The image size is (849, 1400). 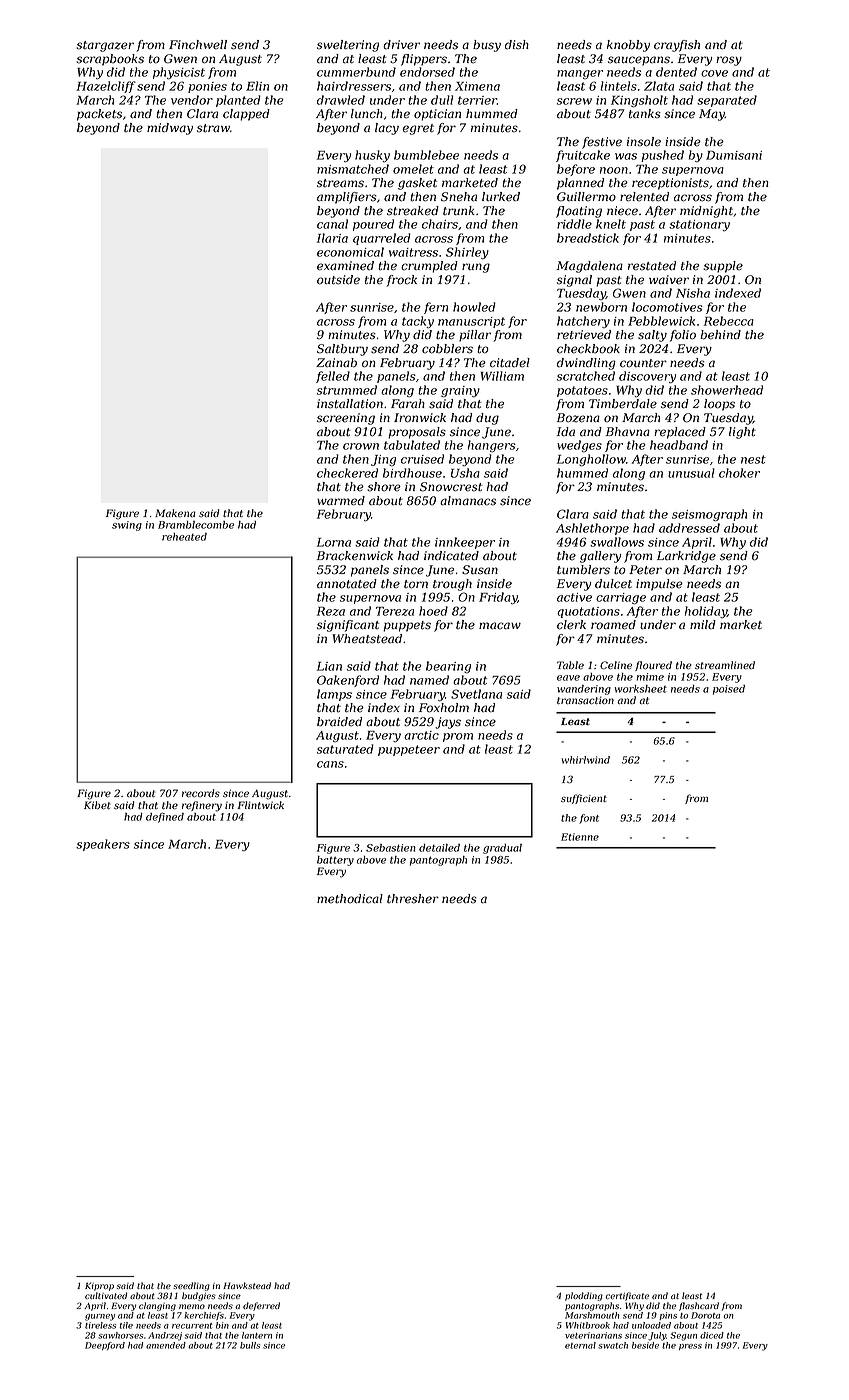 I want to click on poised, so click(x=729, y=690).
